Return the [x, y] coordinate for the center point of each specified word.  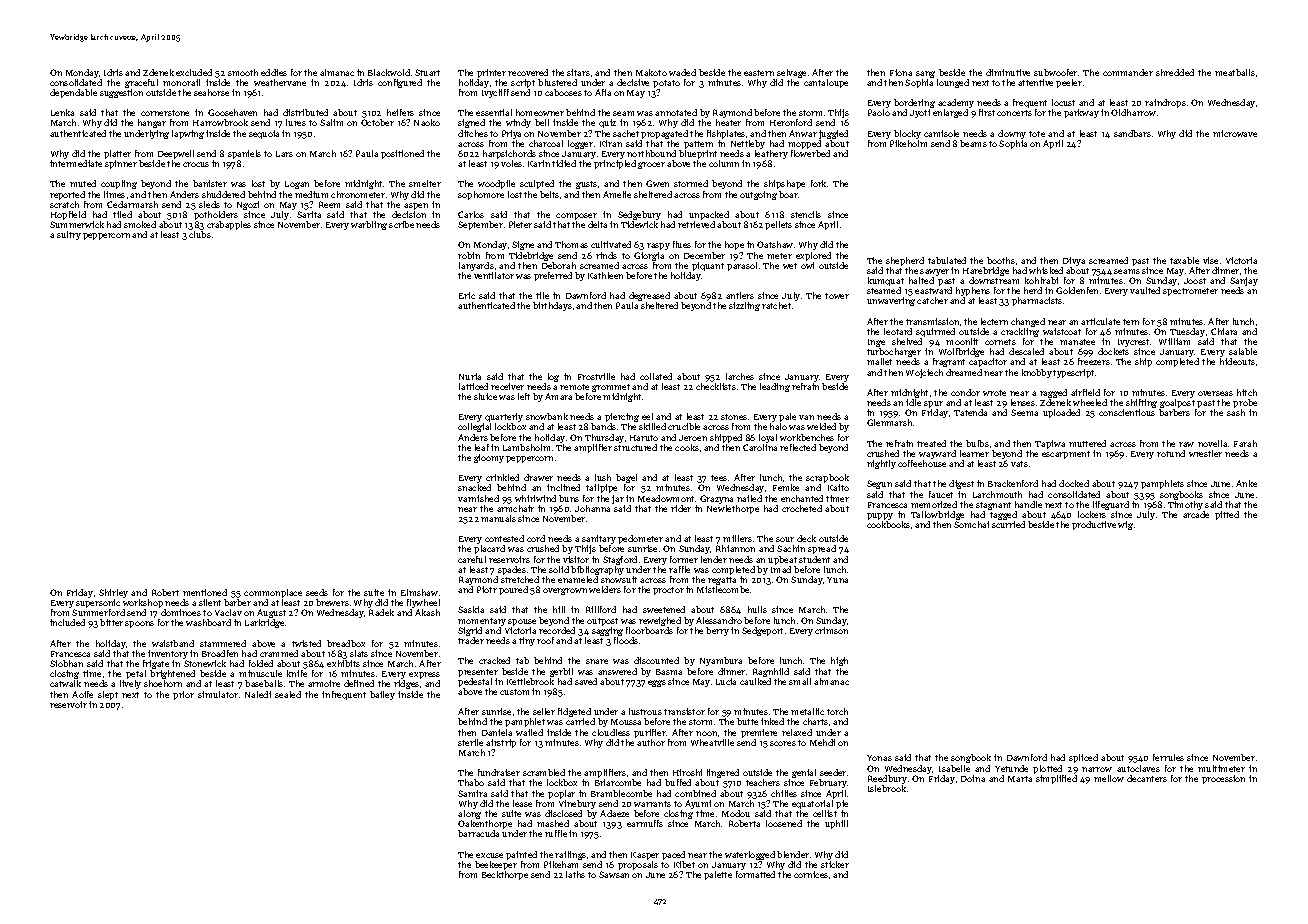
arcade [1196, 514]
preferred [553, 276]
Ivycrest [1133, 343]
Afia [603, 92]
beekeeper [496, 865]
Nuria [470, 376]
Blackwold [389, 72]
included [67, 622]
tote [1037, 134]
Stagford [620, 560]
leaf [482, 447]
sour [785, 539]
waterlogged [750, 855]
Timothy [1185, 505]
